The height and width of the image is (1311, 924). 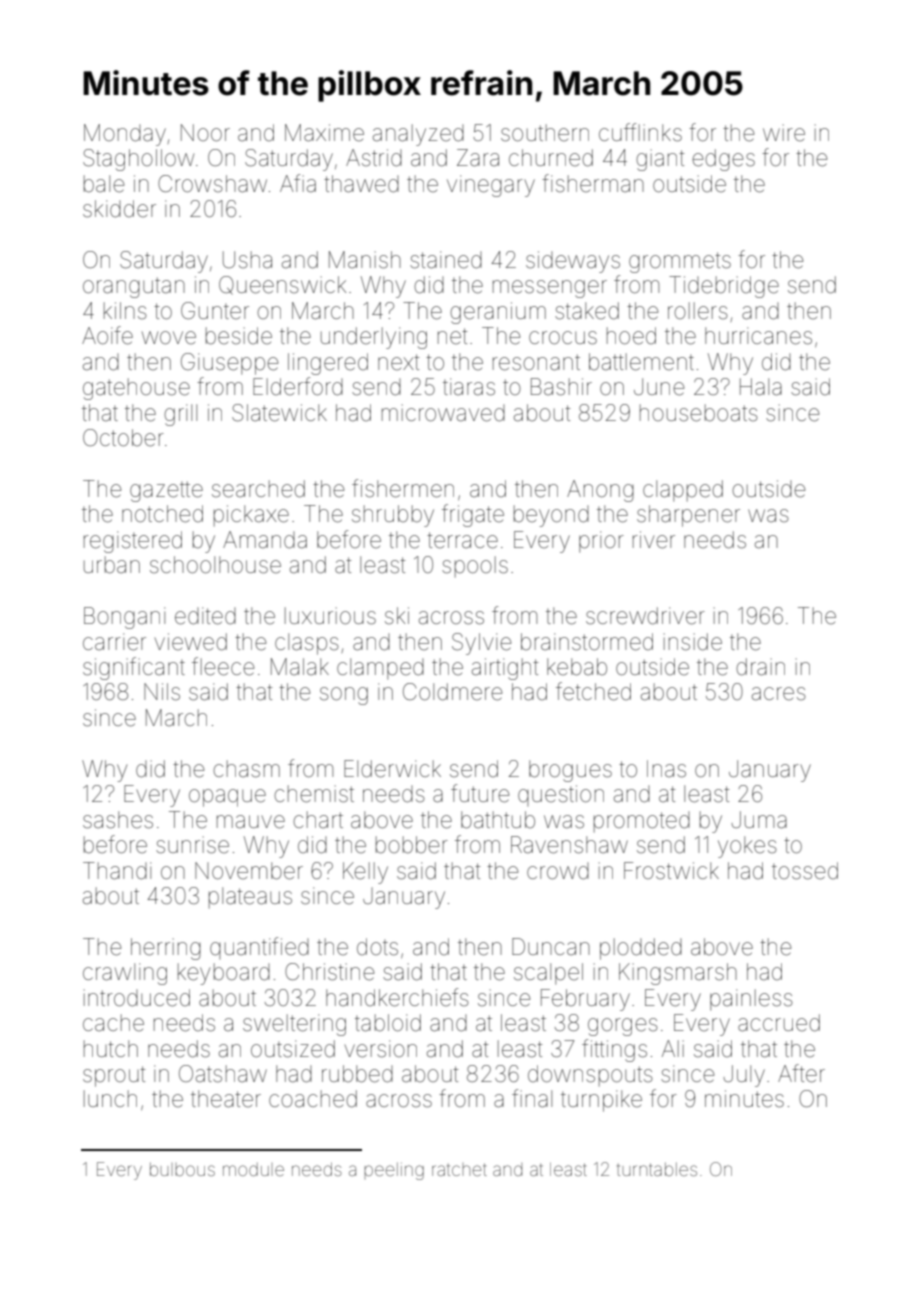 I want to click on accrued, so click(x=779, y=1023).
